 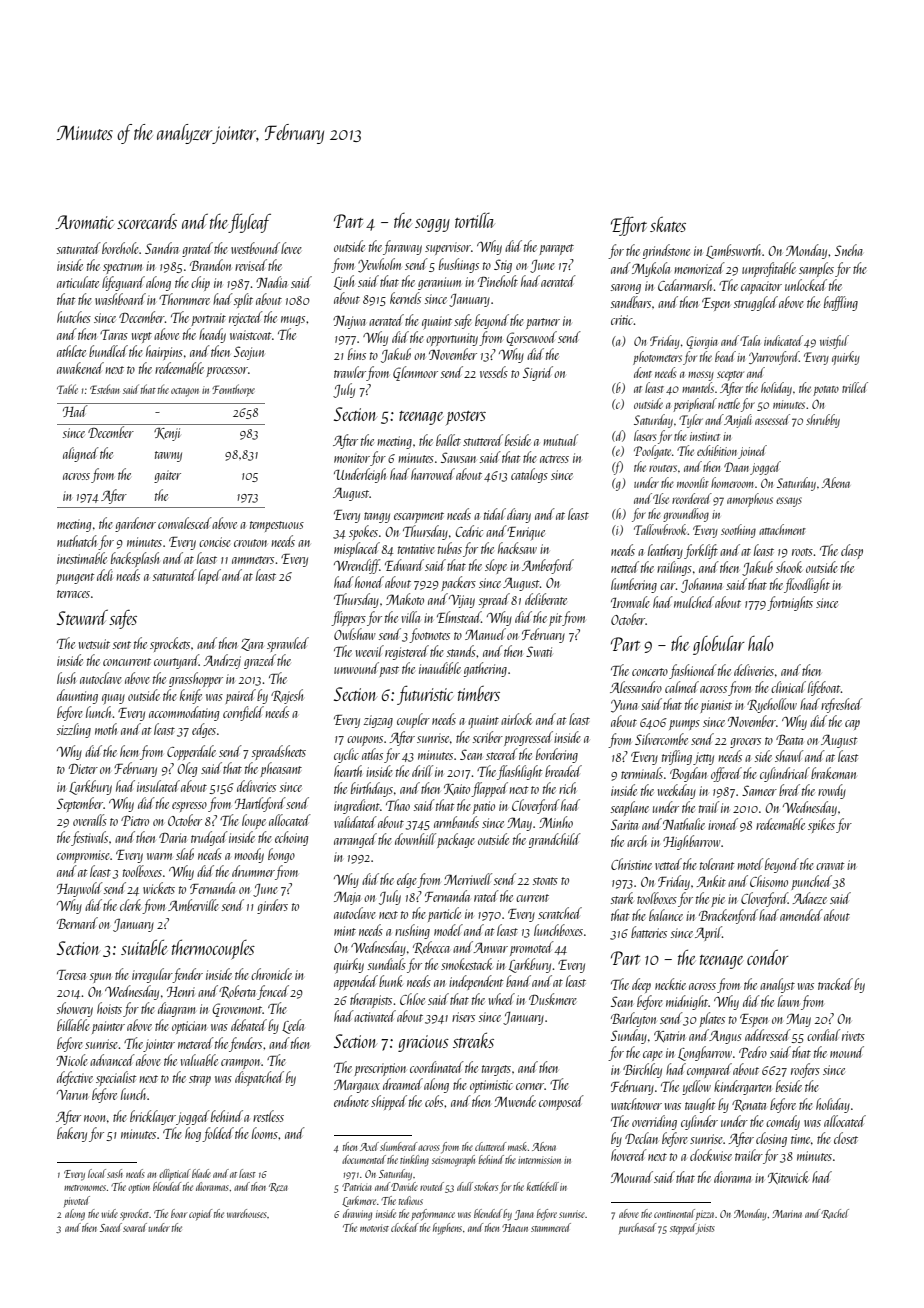 What do you see at coordinates (135, 1227) in the document?
I see `soared` at bounding box center [135, 1227].
